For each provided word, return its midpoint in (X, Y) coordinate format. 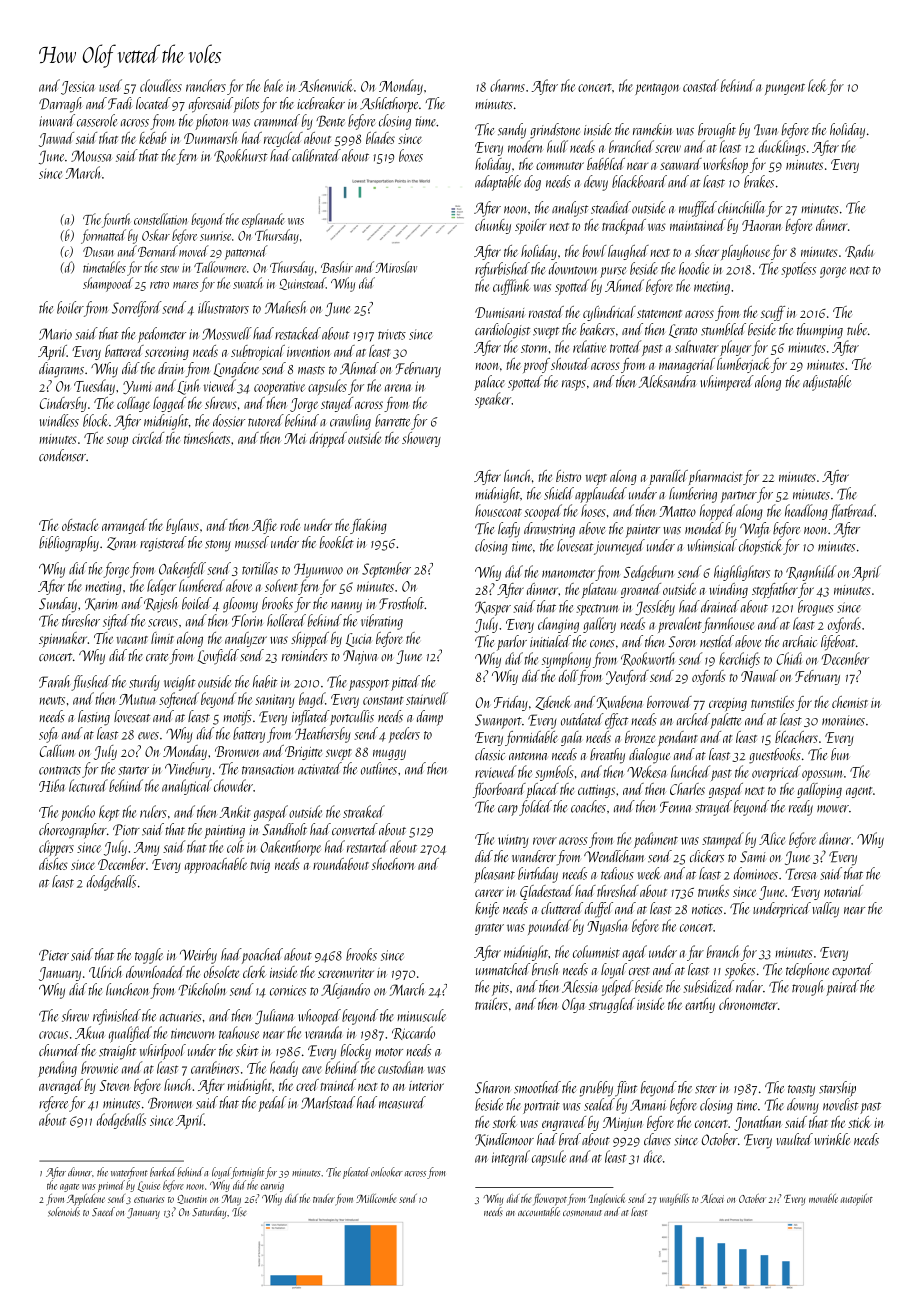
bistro (568, 476)
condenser (62, 455)
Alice (772, 838)
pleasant (494, 875)
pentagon (657, 89)
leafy (509, 530)
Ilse (239, 1212)
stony (218, 546)
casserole (97, 120)
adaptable (498, 183)
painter (642, 531)
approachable (216, 866)
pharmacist (715, 478)
